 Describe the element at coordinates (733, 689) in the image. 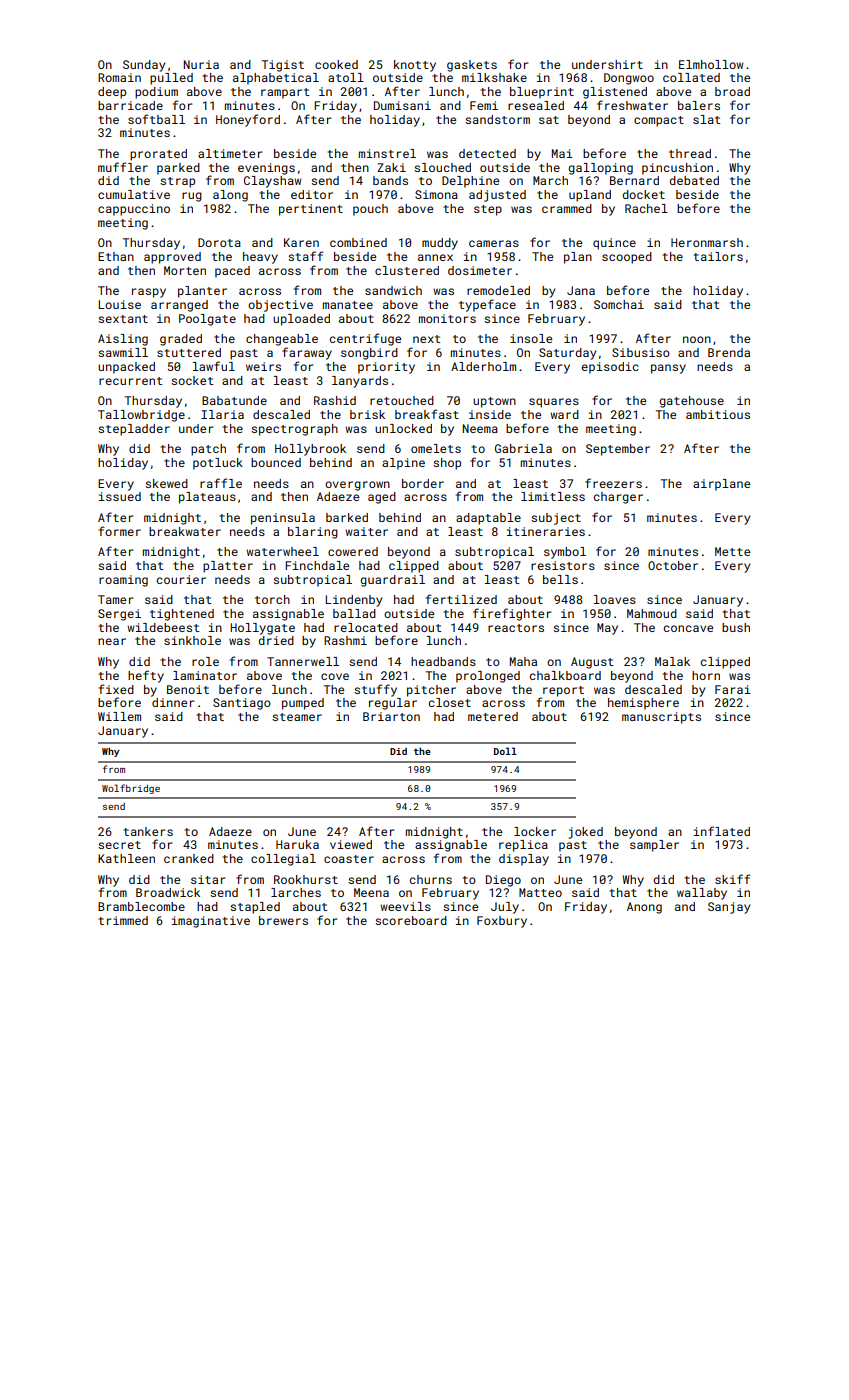

I see `Farai` at that location.
